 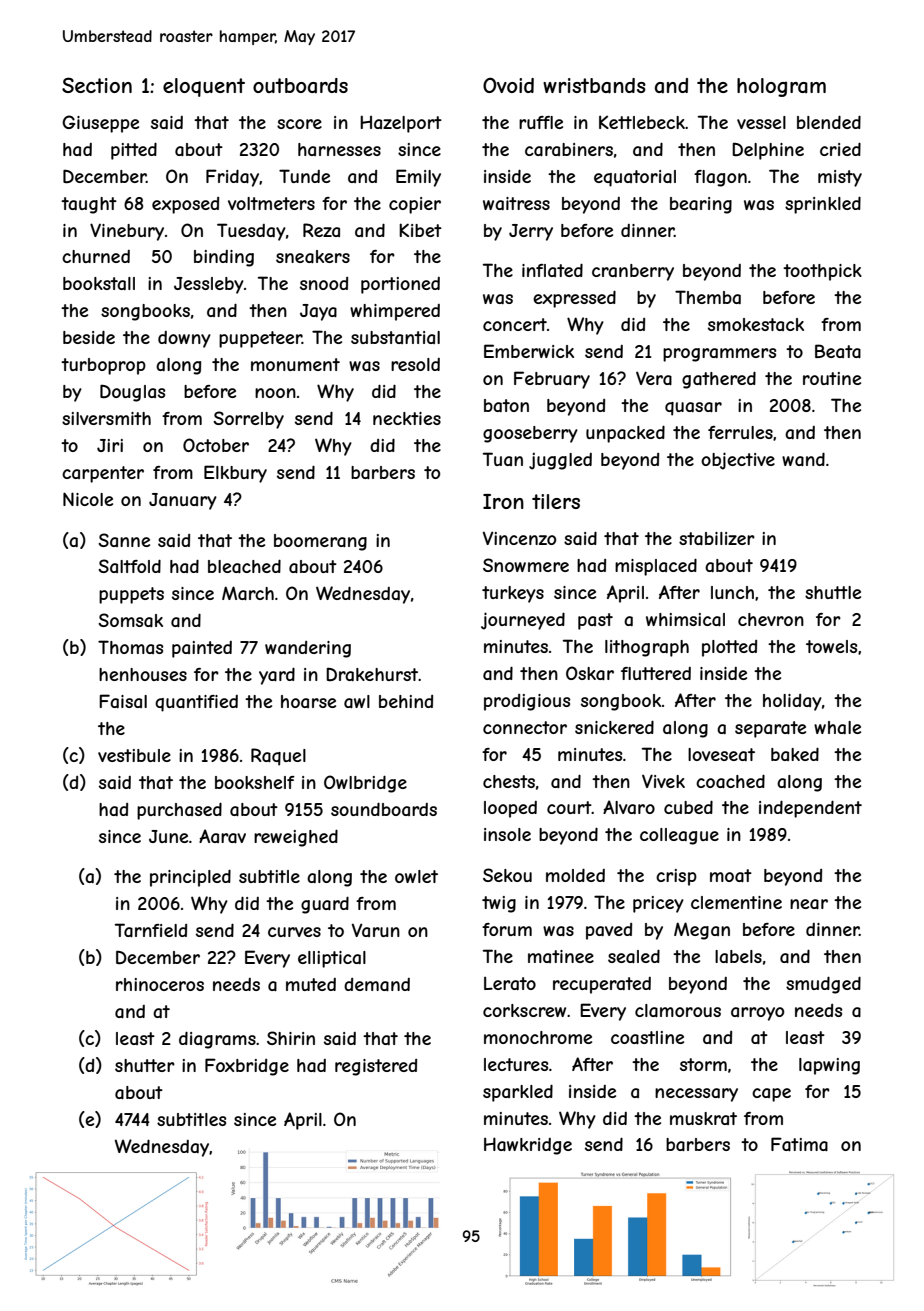 I want to click on whale, so click(x=837, y=727).
